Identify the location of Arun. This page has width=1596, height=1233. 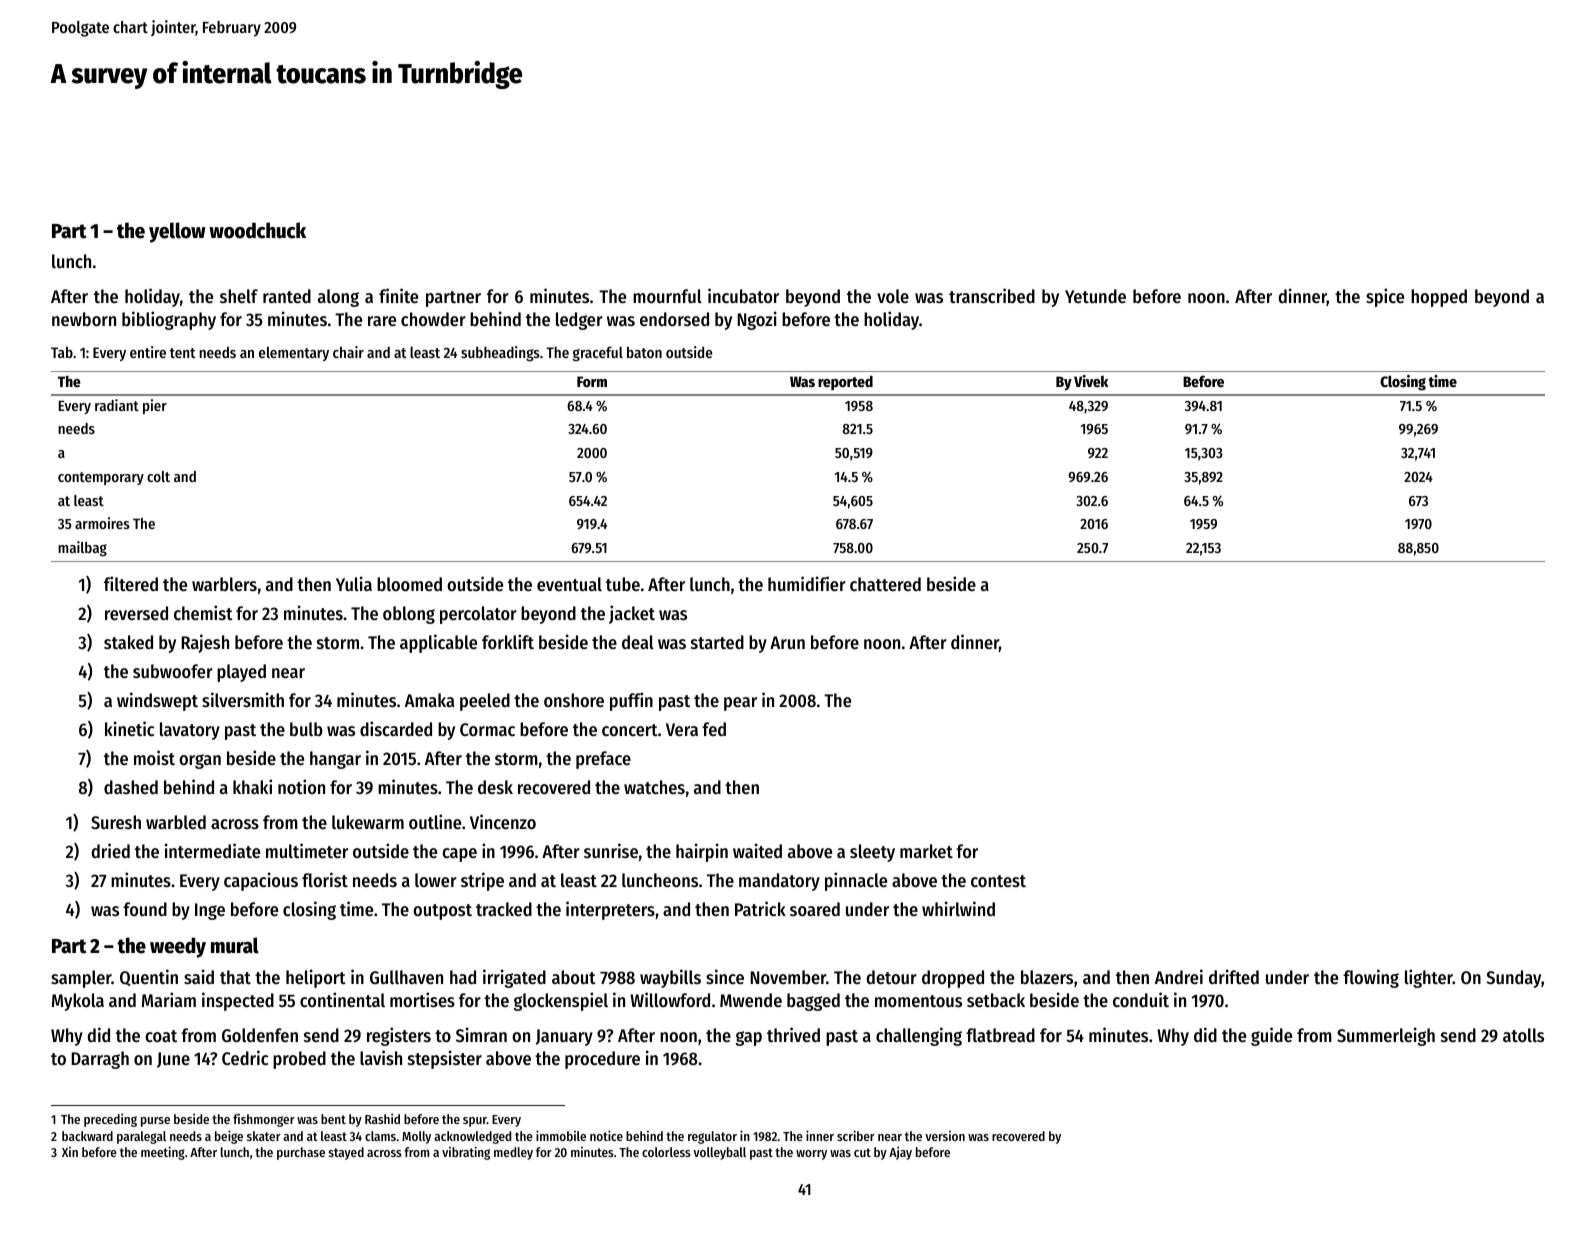
(787, 642).
